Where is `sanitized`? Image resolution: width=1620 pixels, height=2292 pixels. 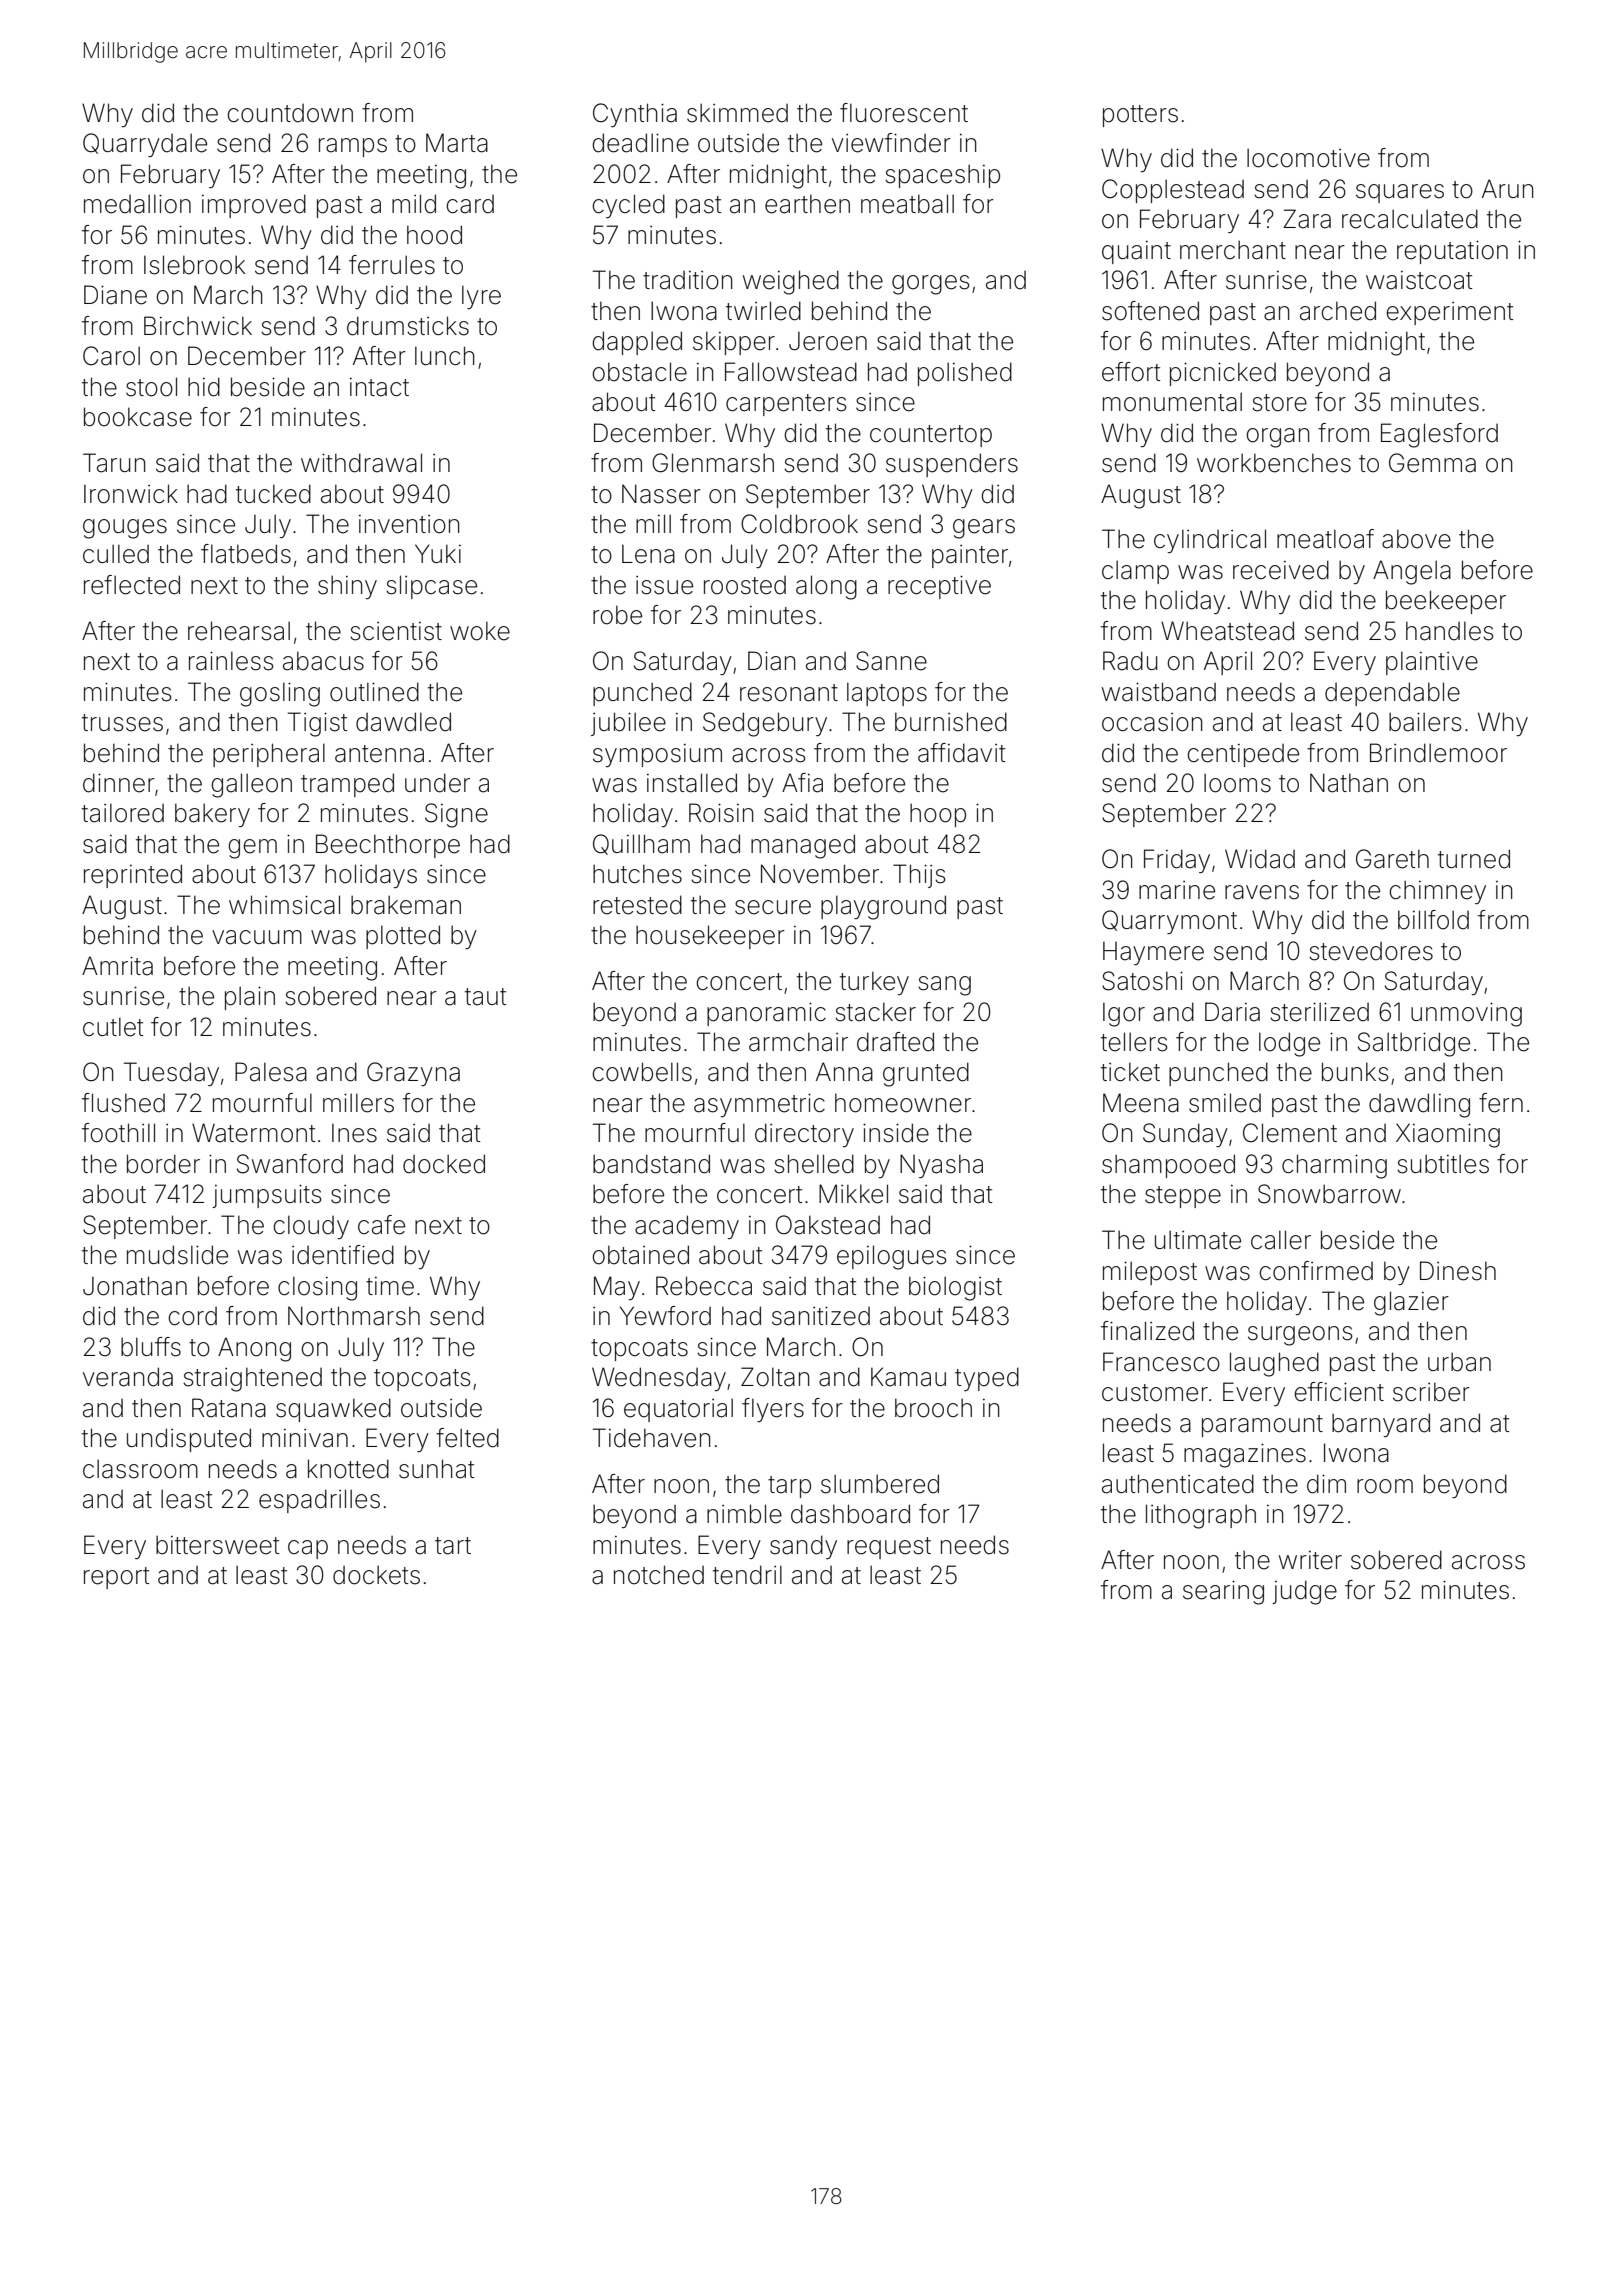 sanitized is located at coordinates (821, 1316).
